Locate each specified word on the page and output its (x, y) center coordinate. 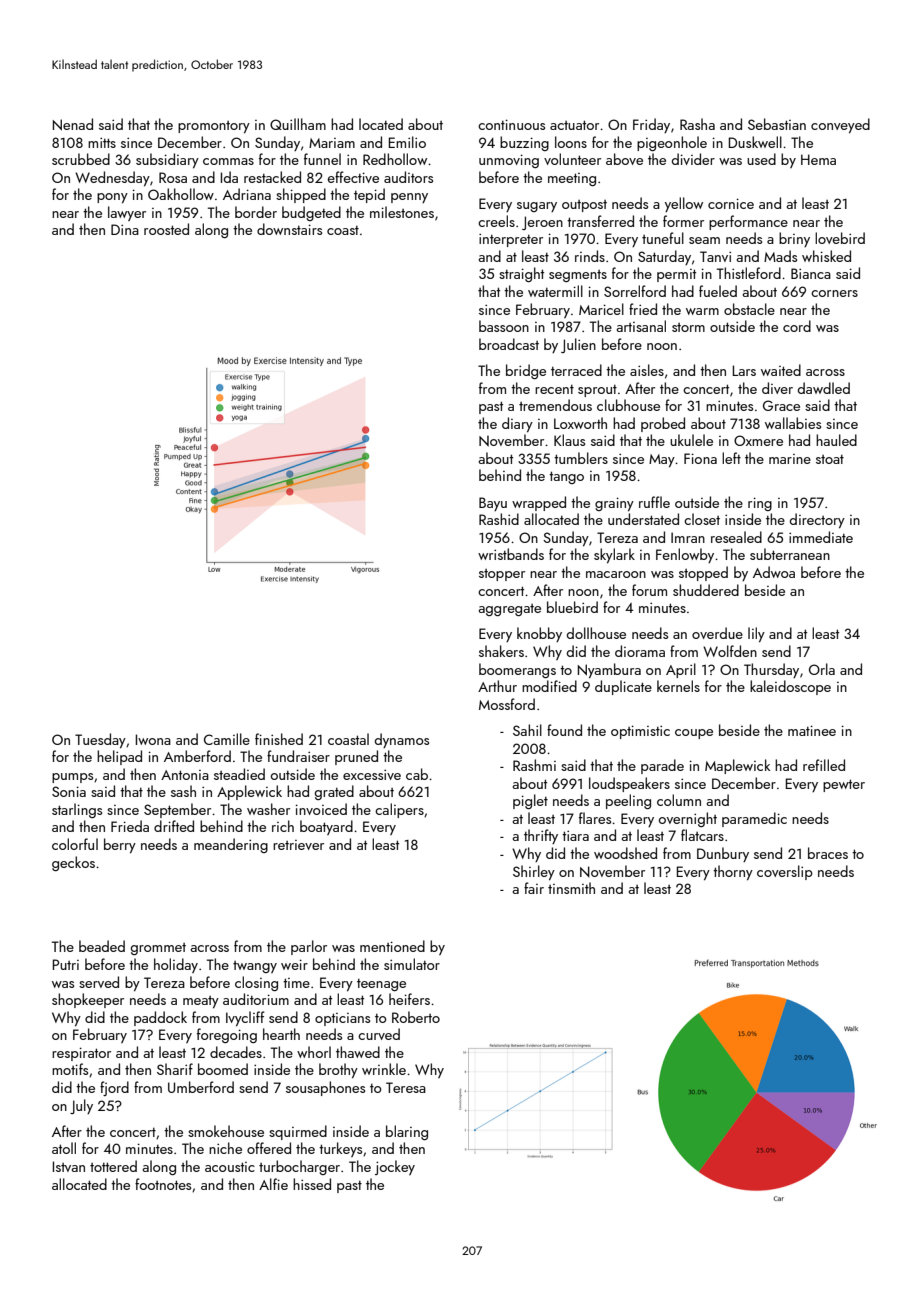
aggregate (509, 610)
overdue (717, 633)
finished (279, 739)
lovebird (840, 238)
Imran (688, 537)
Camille (227, 739)
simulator (412, 964)
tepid (369, 195)
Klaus (569, 440)
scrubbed (81, 159)
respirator (81, 1054)
